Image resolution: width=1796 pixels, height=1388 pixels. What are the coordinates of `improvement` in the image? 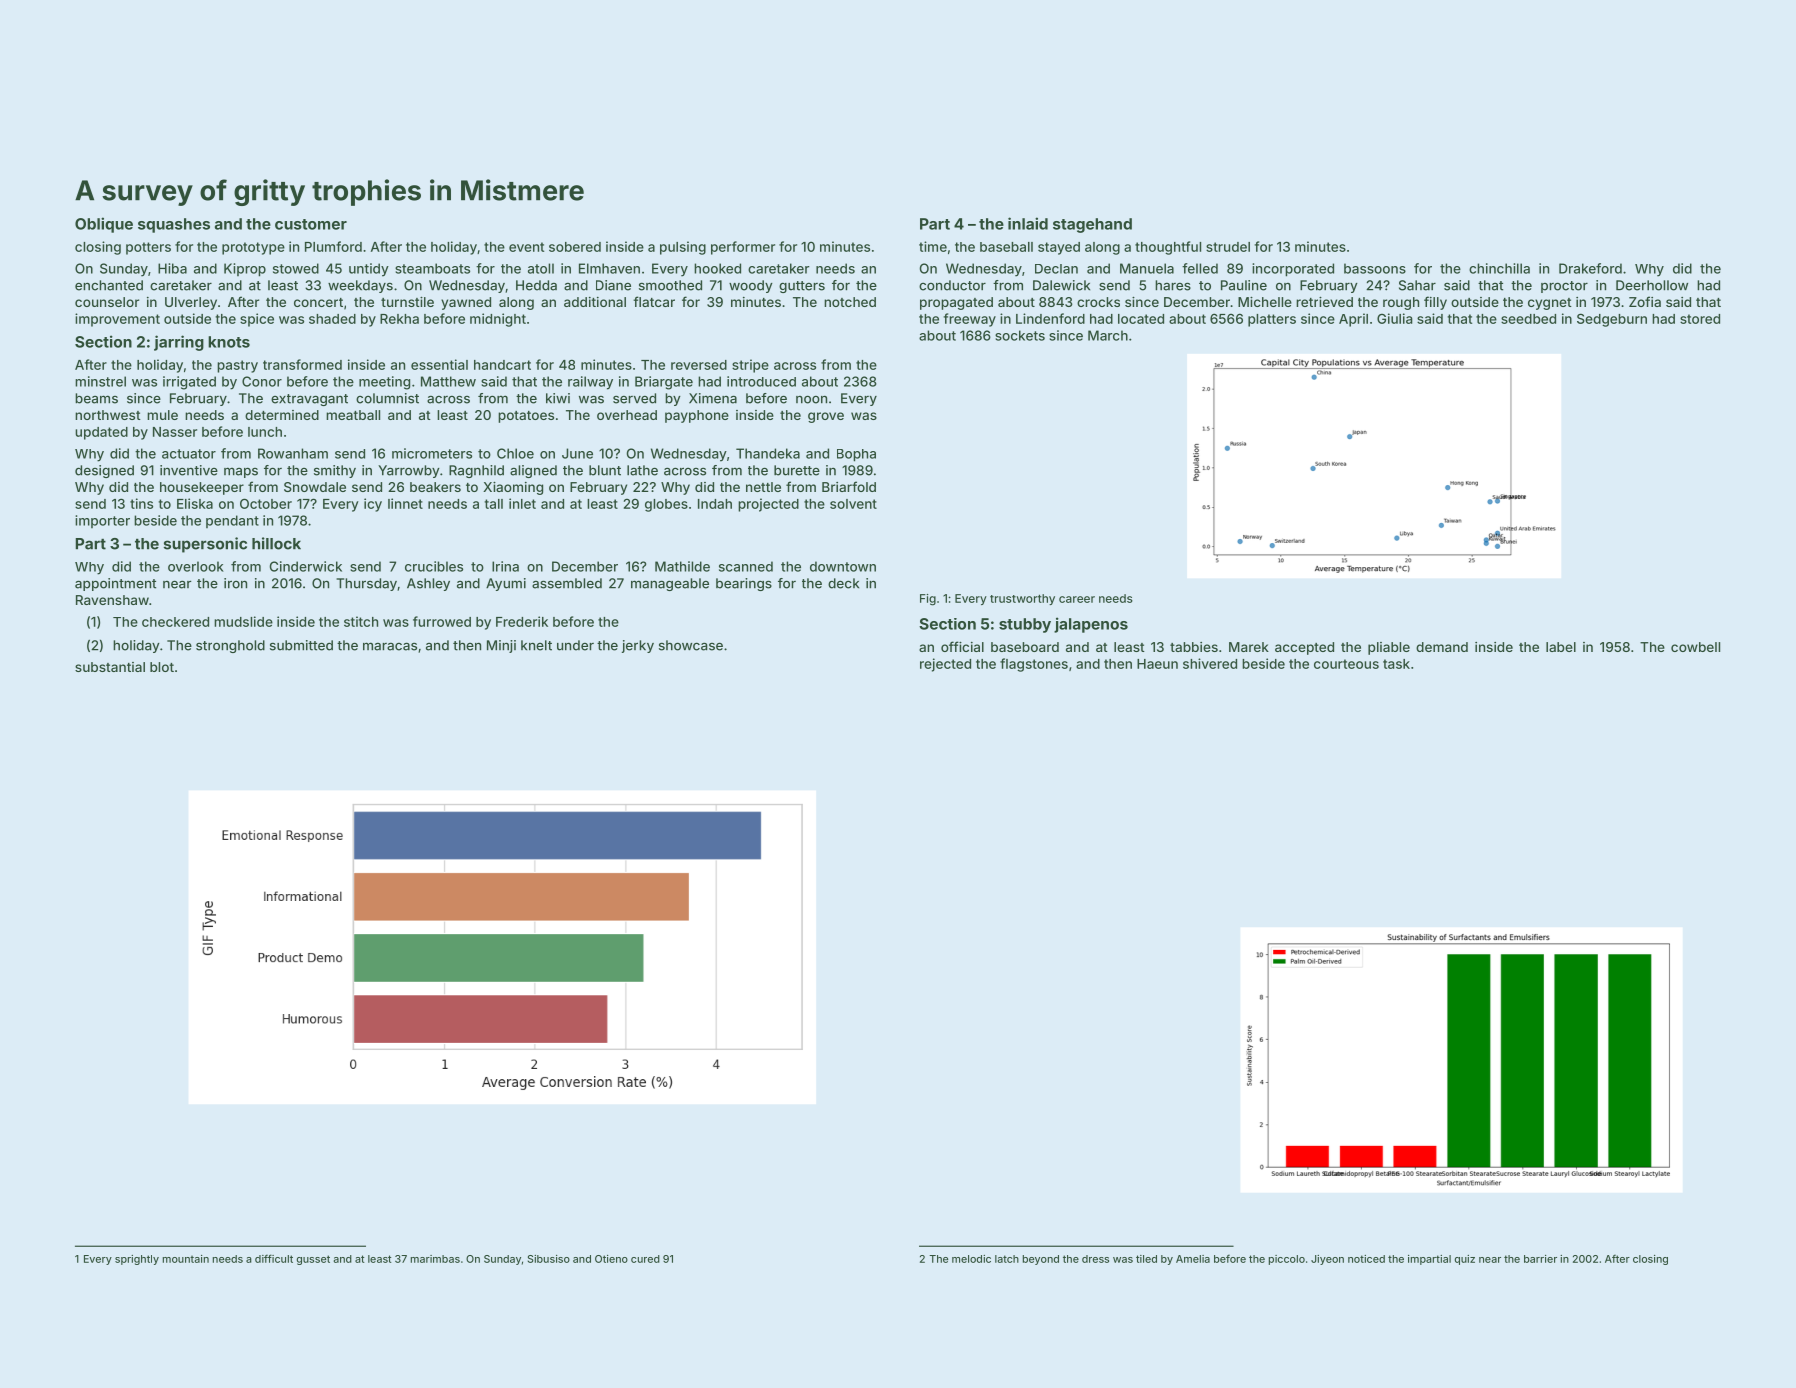 It's located at (117, 320).
